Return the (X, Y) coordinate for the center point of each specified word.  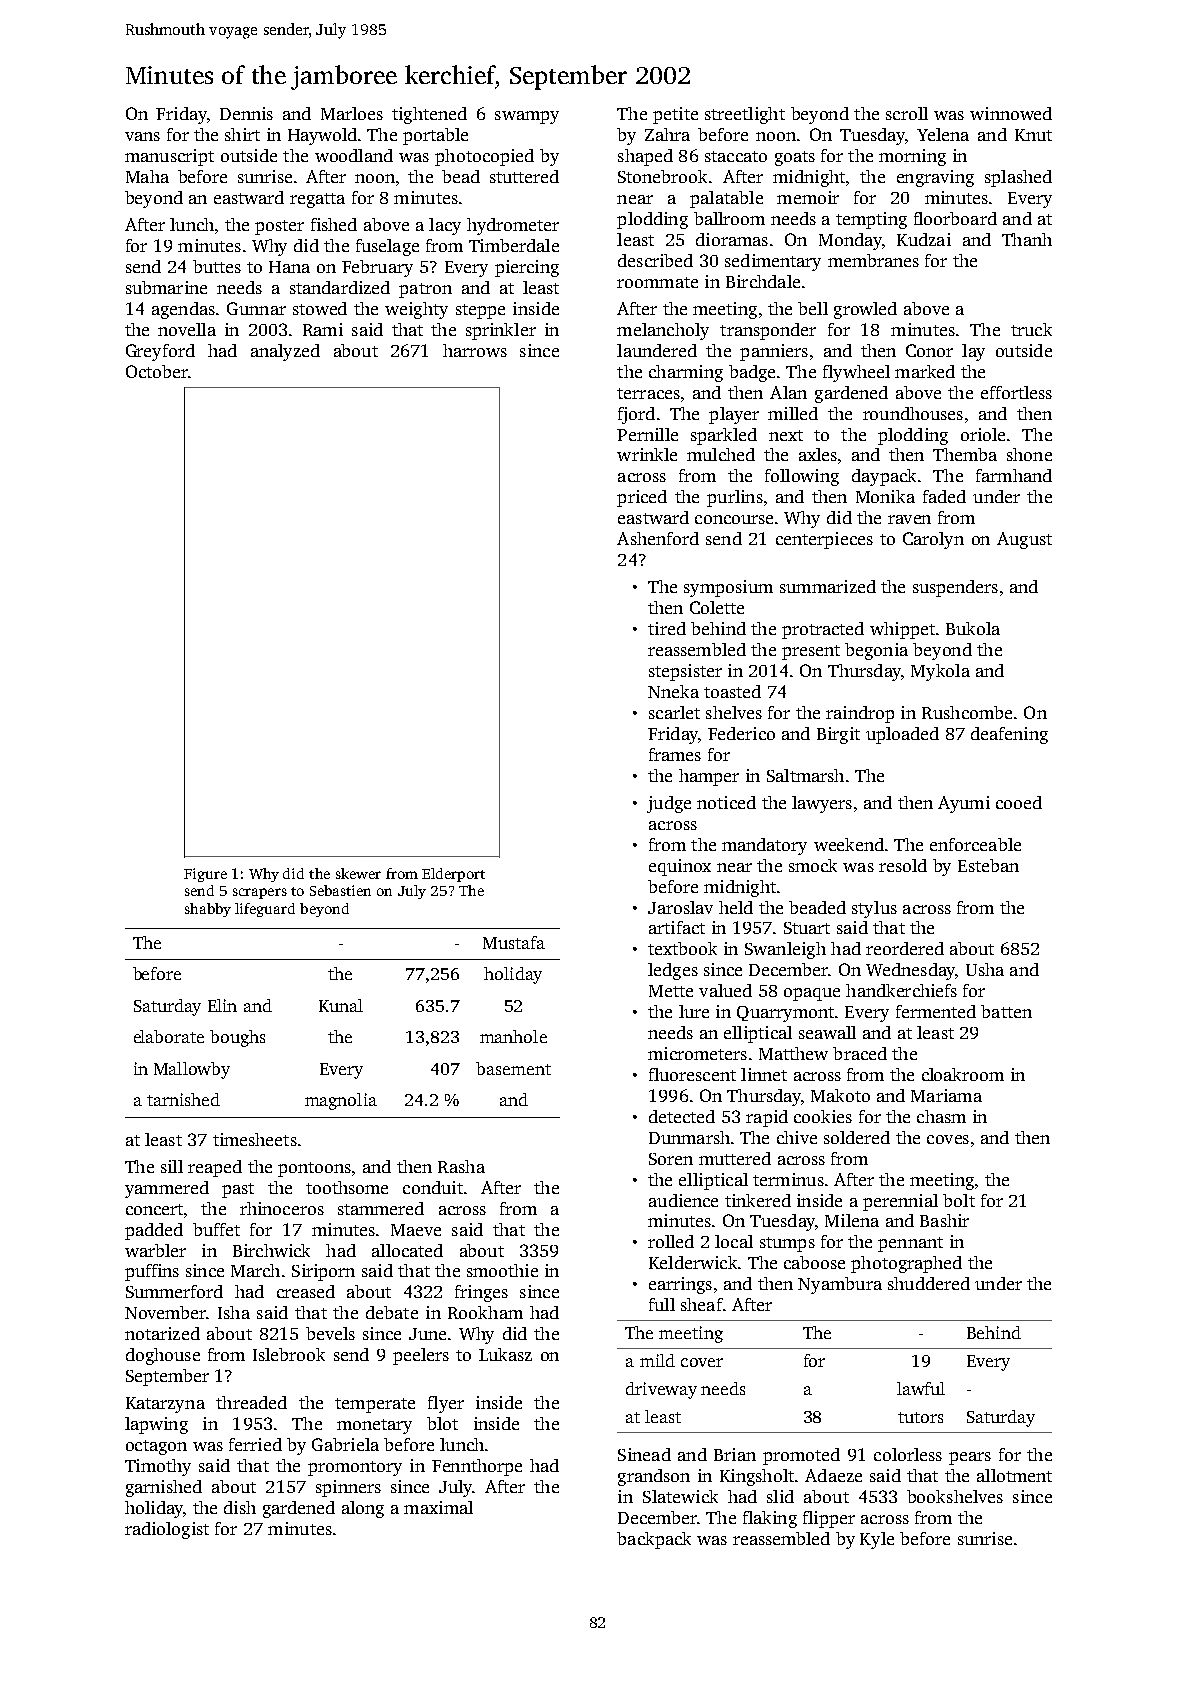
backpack (654, 1540)
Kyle (877, 1540)
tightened (429, 115)
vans (142, 136)
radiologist (167, 1530)
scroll (907, 113)
